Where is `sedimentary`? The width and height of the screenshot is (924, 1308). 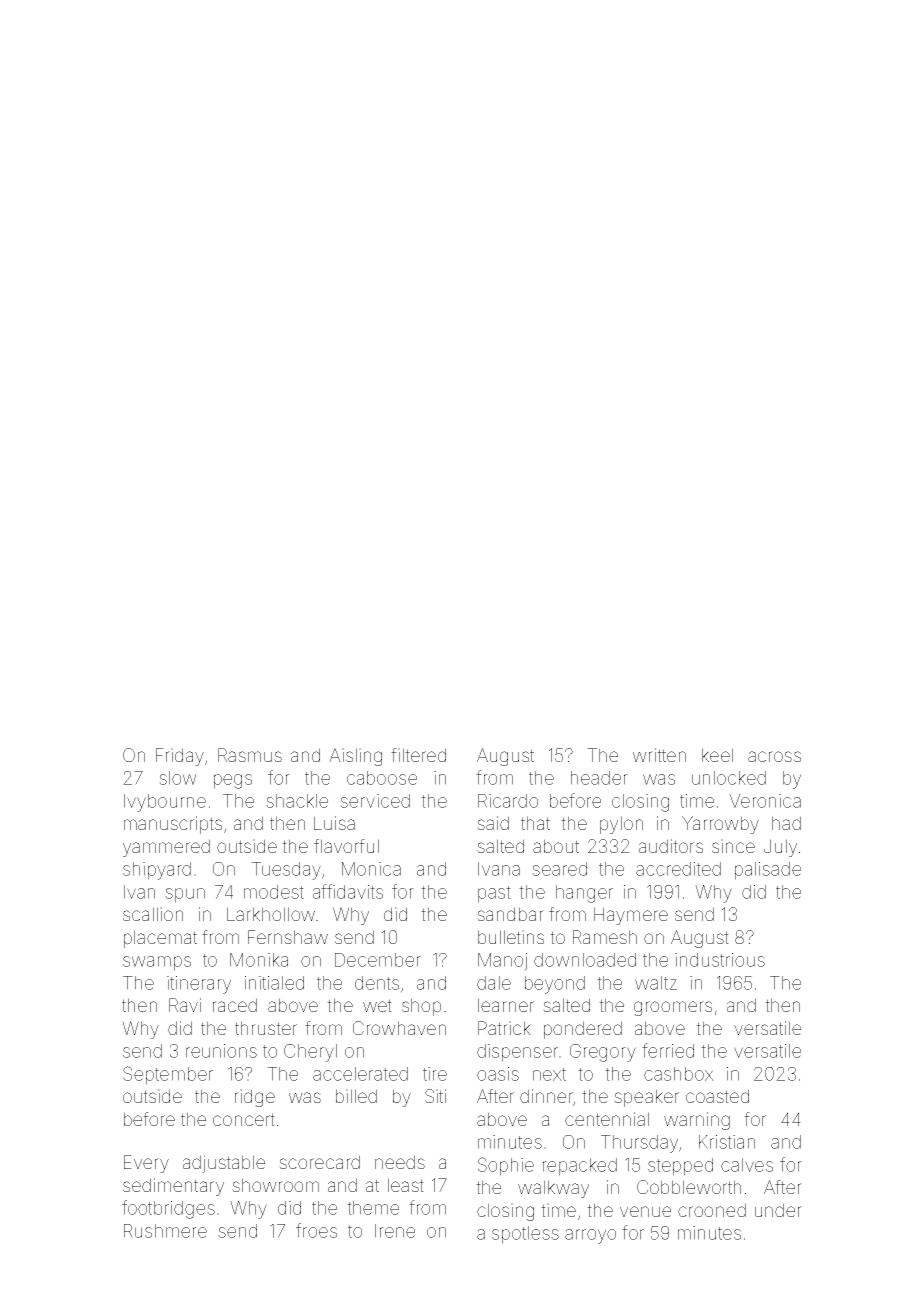 sedimentary is located at coordinates (173, 1187).
